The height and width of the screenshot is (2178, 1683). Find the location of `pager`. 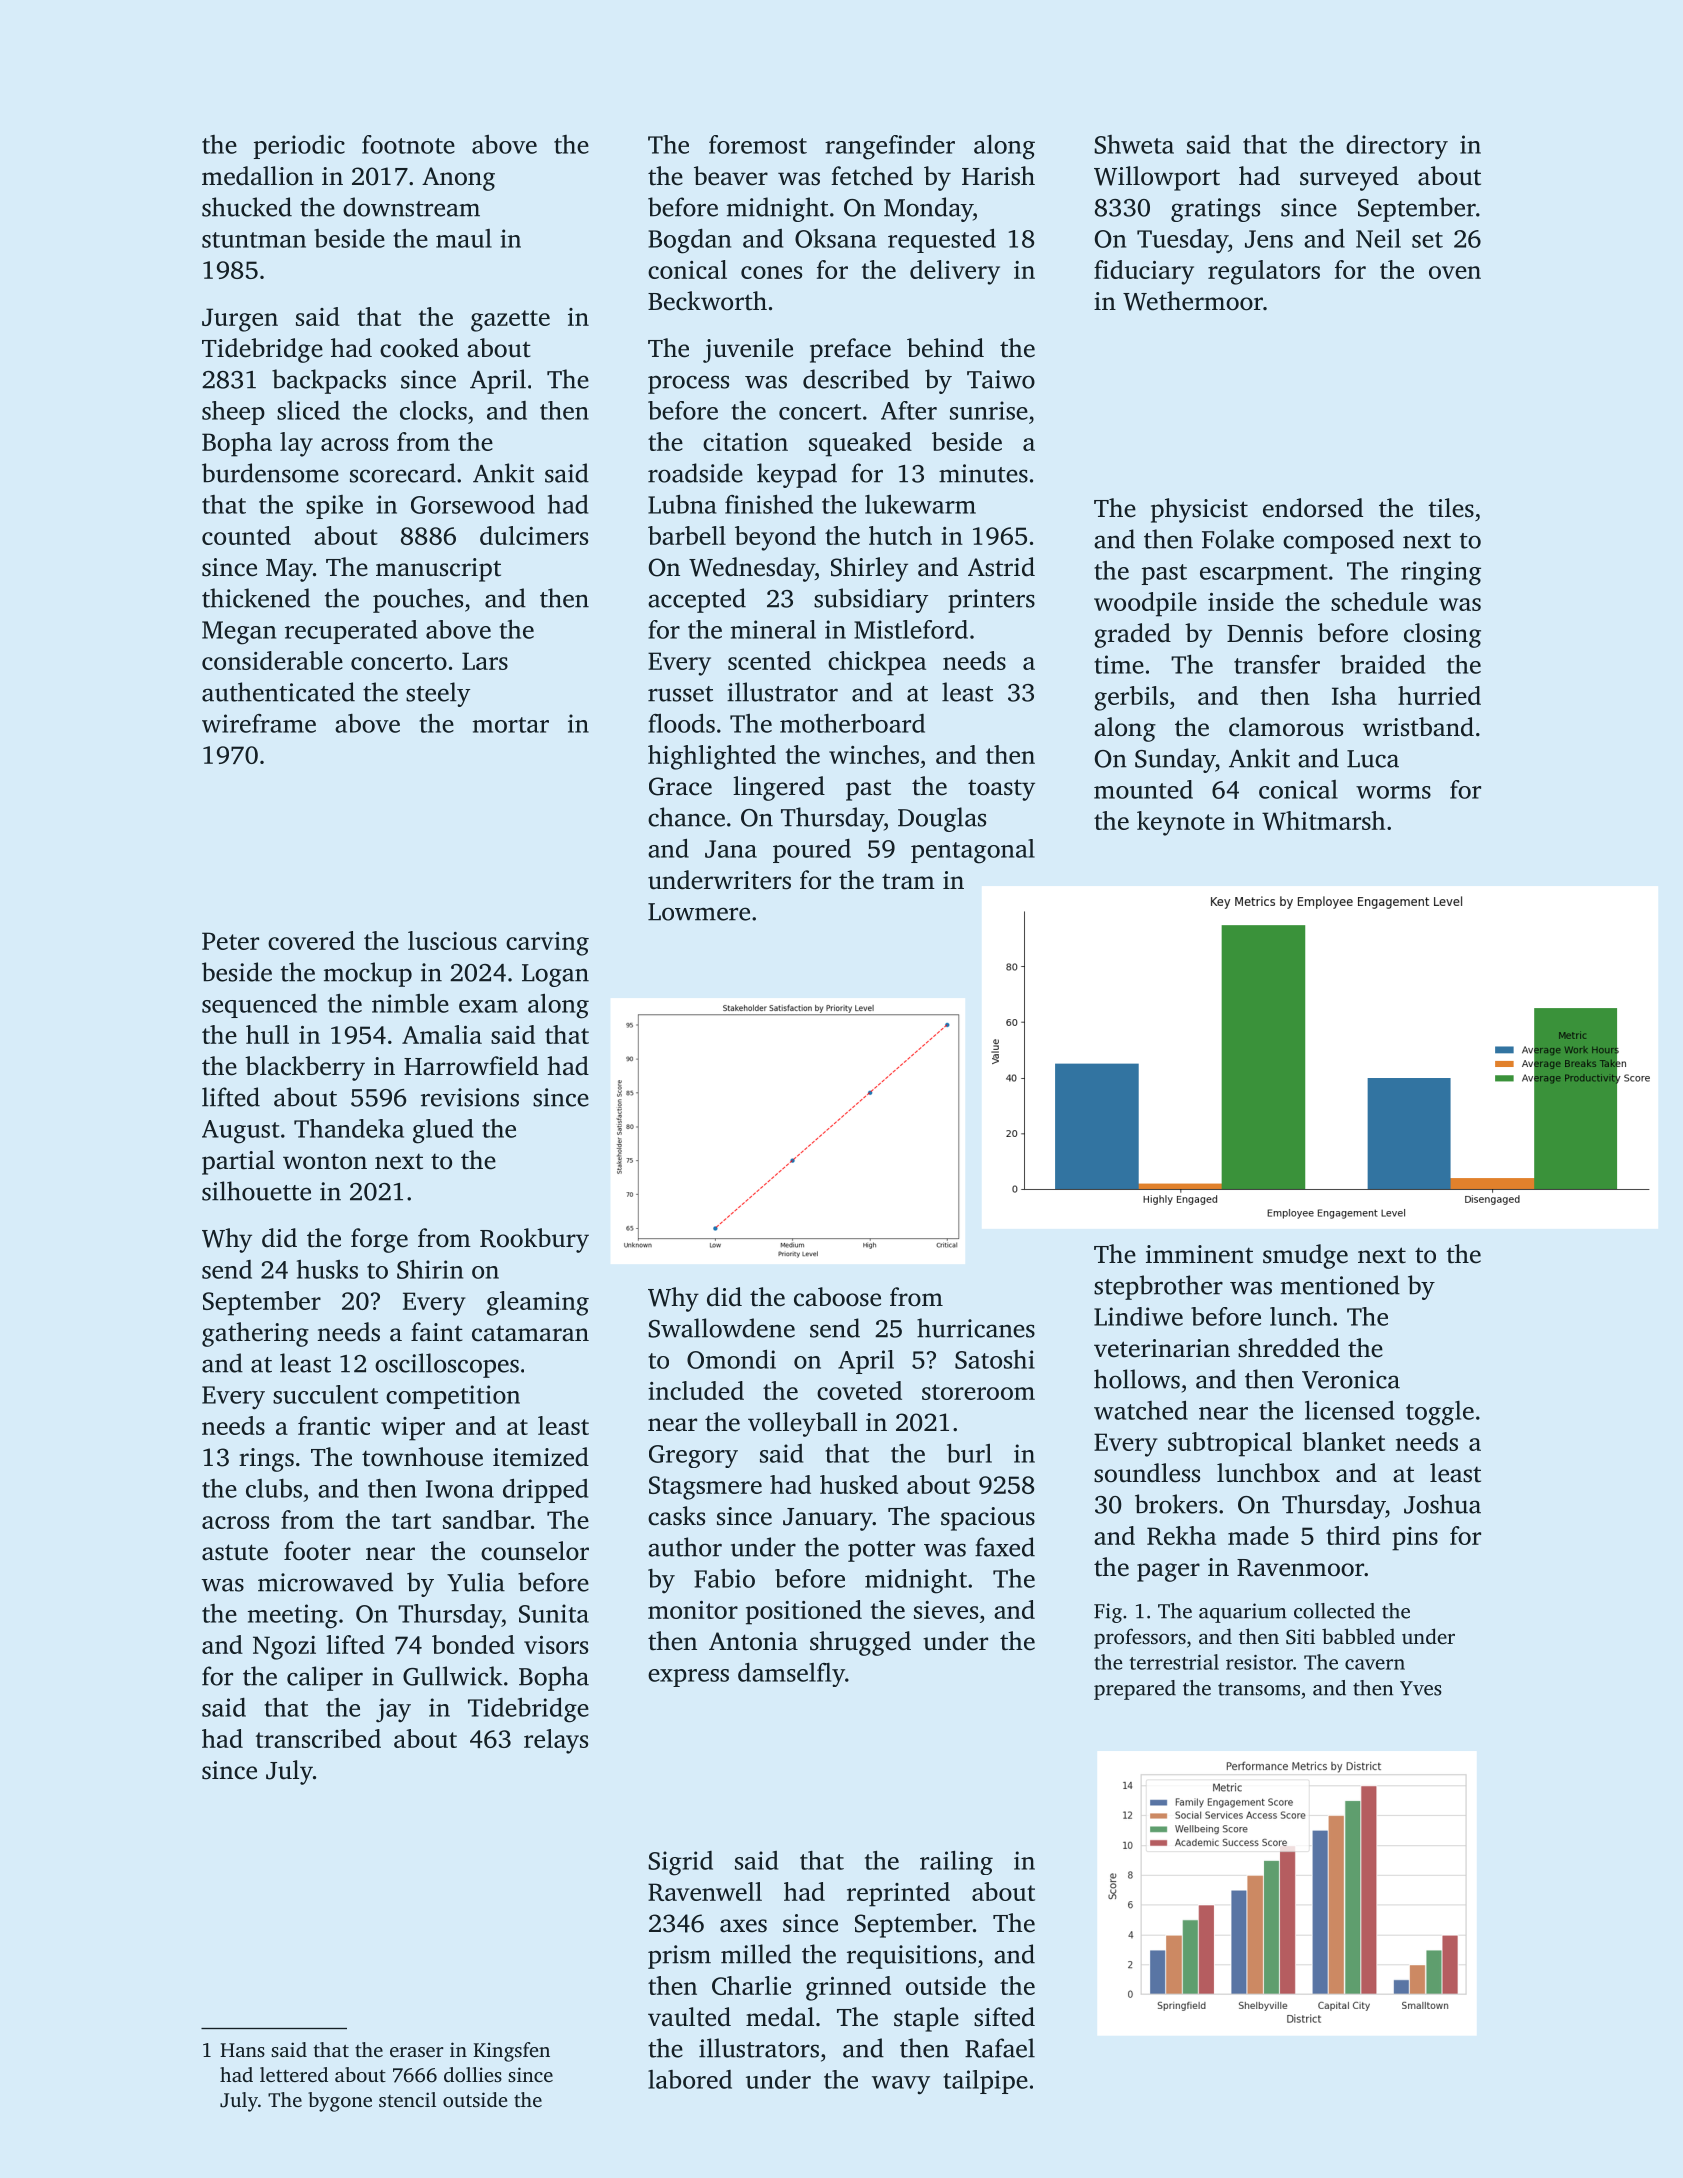

pager is located at coordinates (1168, 1572).
